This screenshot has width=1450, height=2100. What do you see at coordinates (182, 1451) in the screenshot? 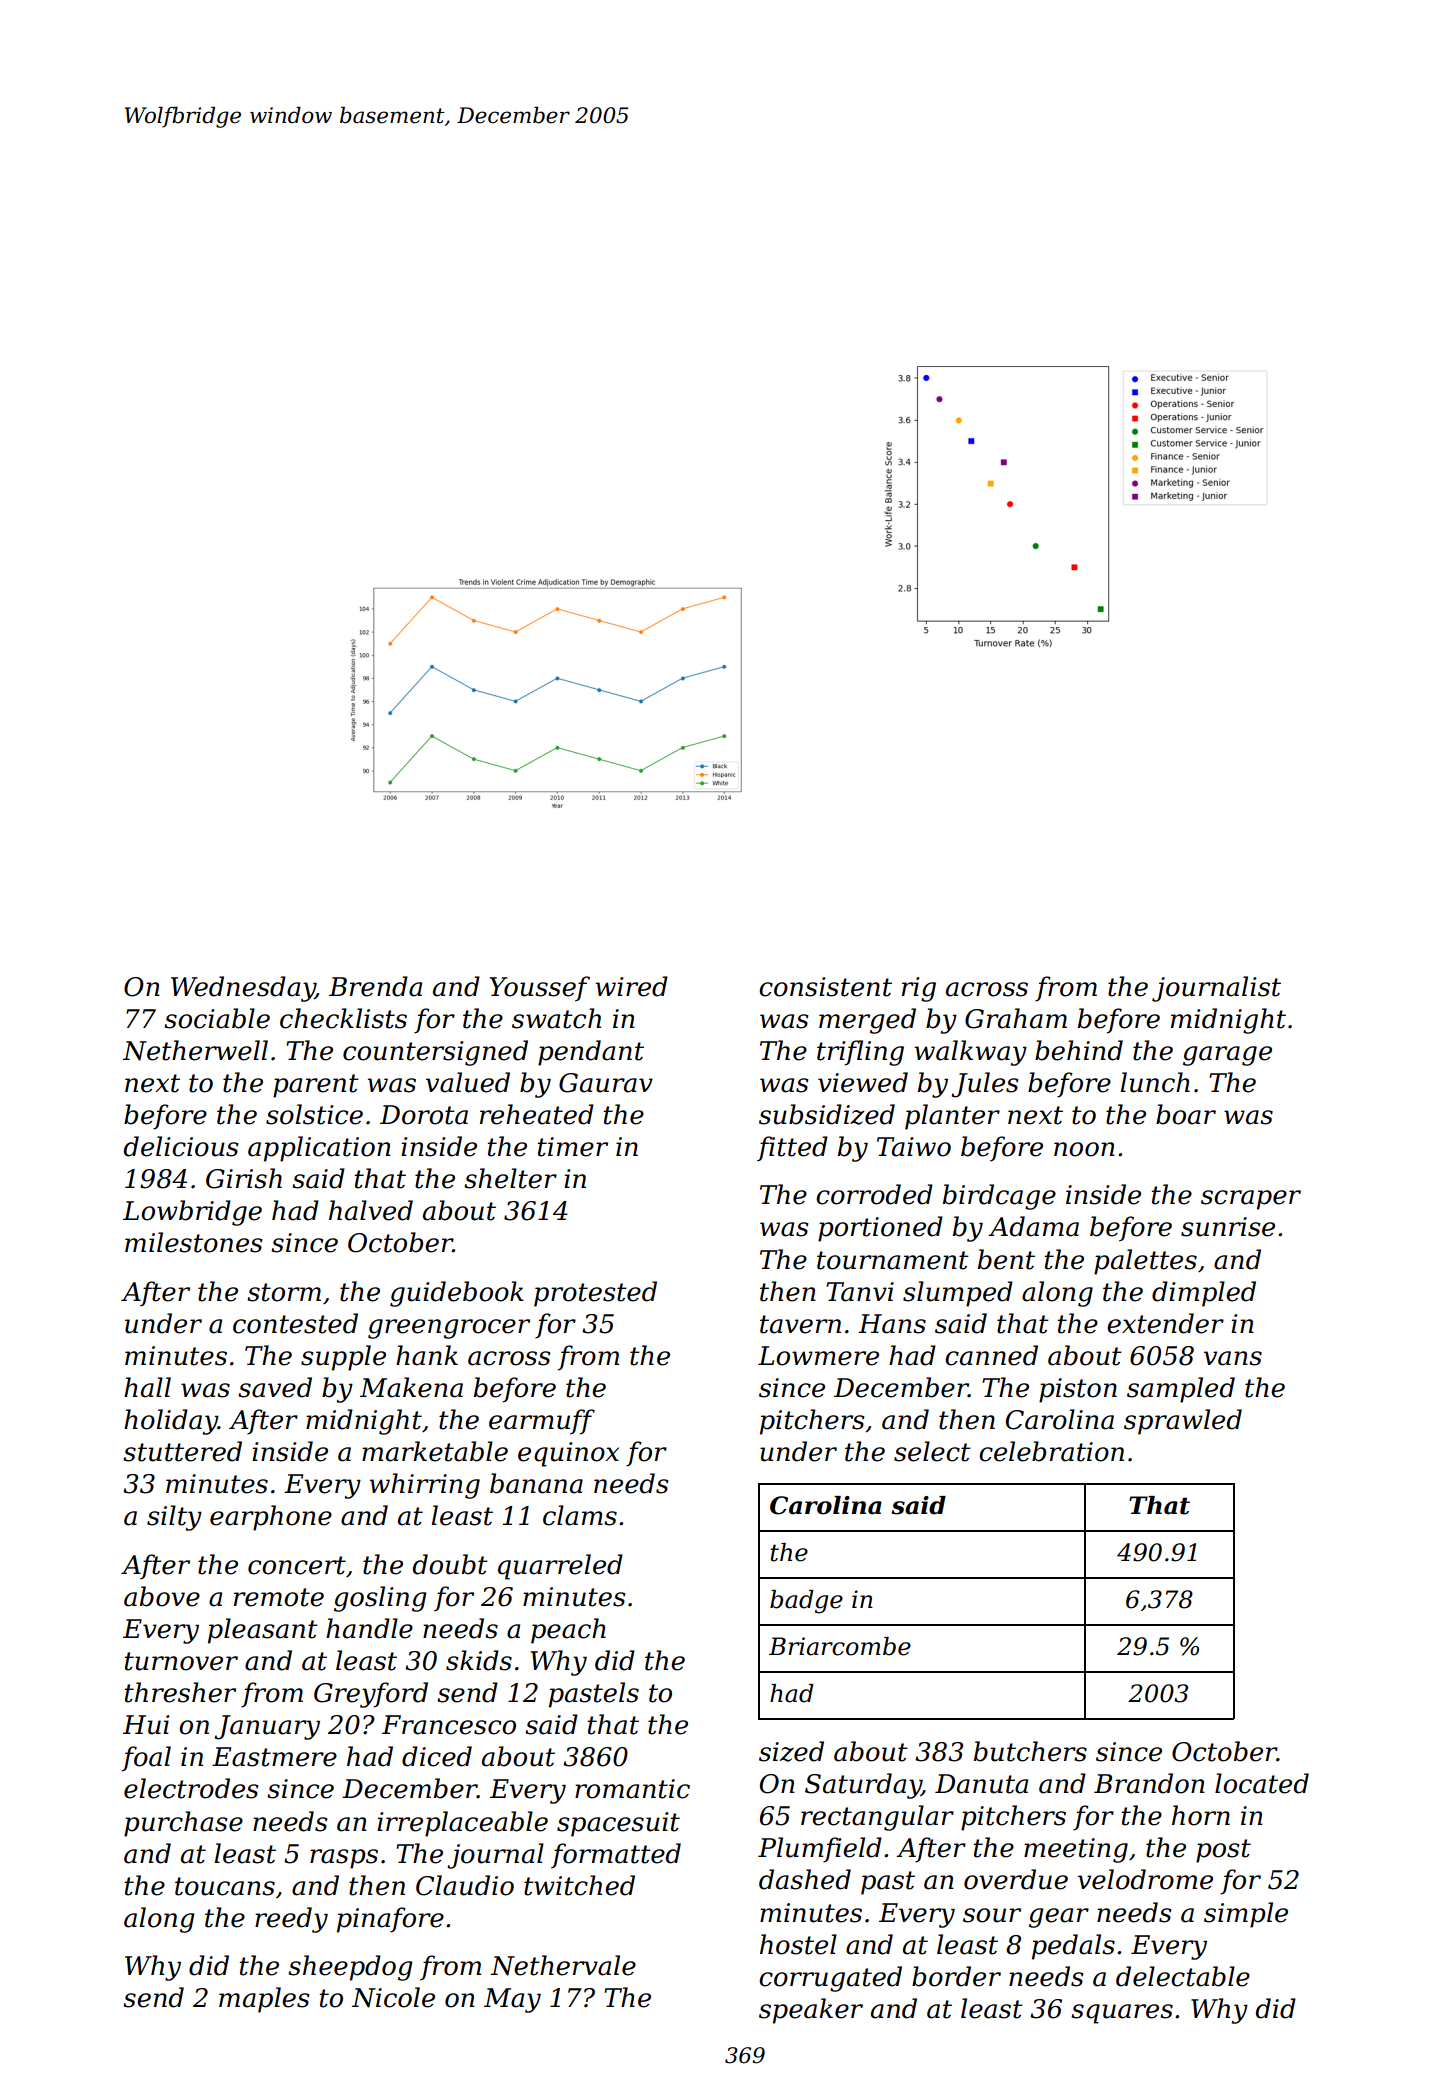
I see `stuttered` at bounding box center [182, 1451].
